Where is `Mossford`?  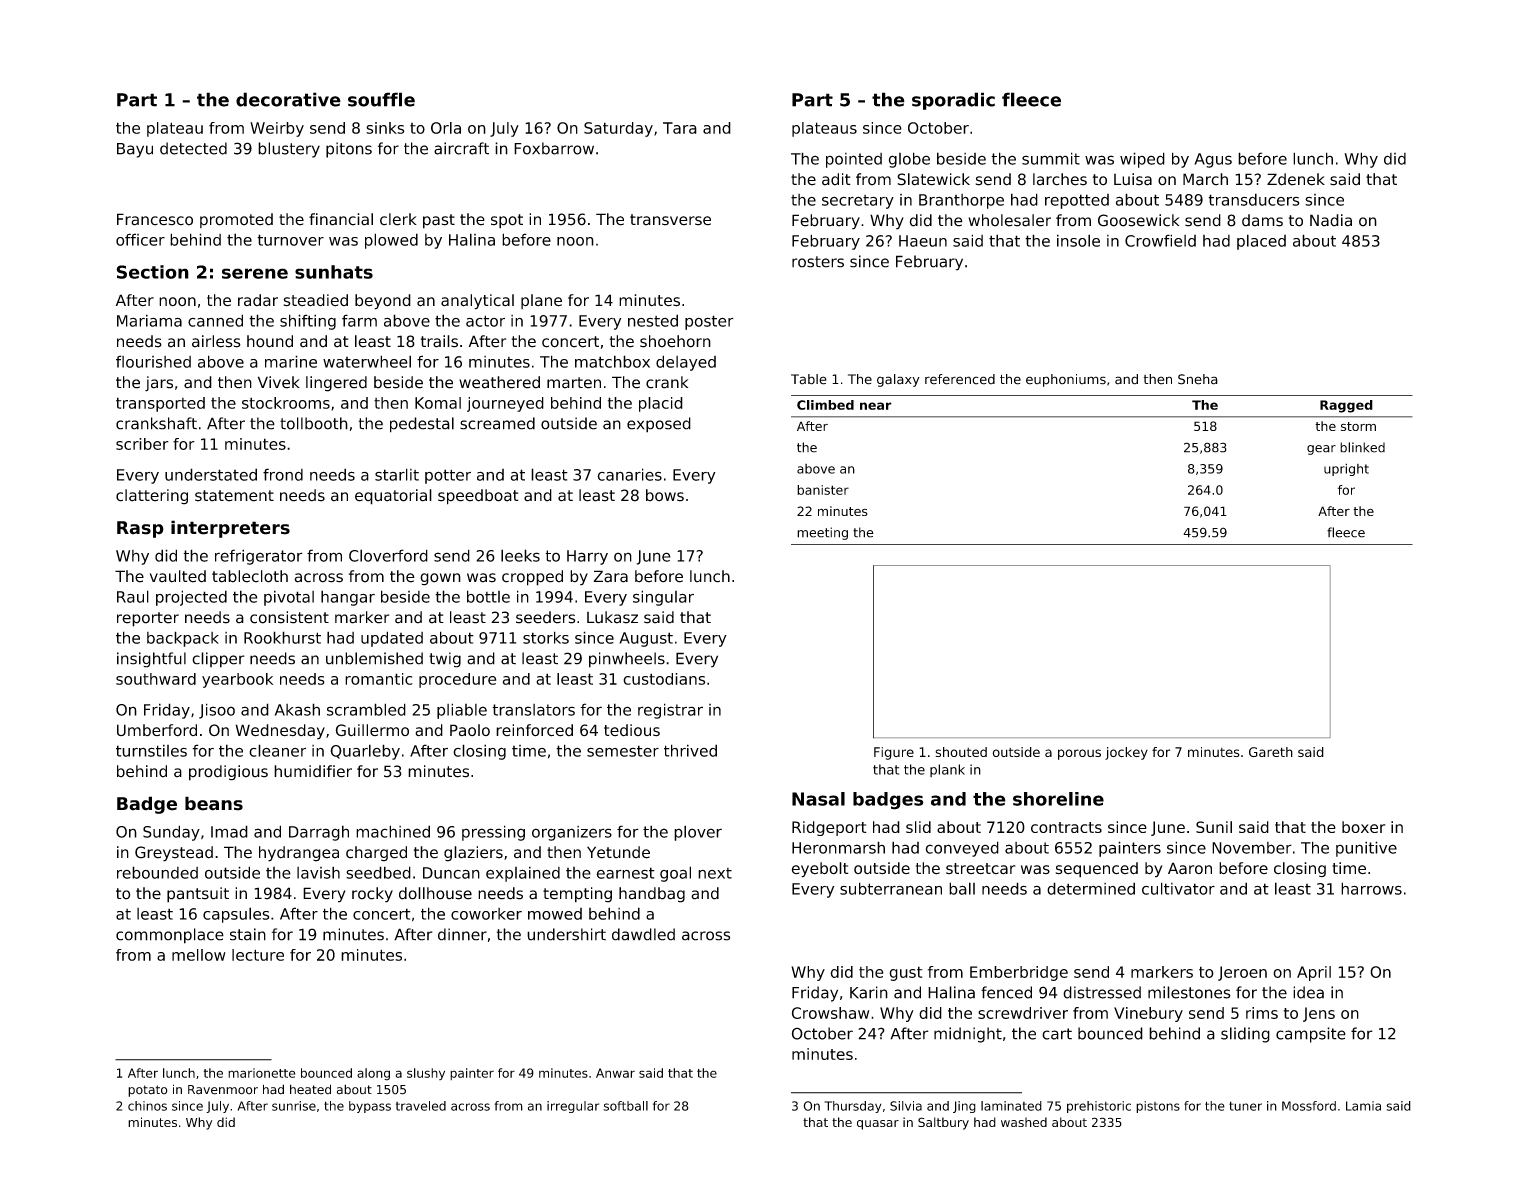 Mossford is located at coordinates (1309, 1106).
